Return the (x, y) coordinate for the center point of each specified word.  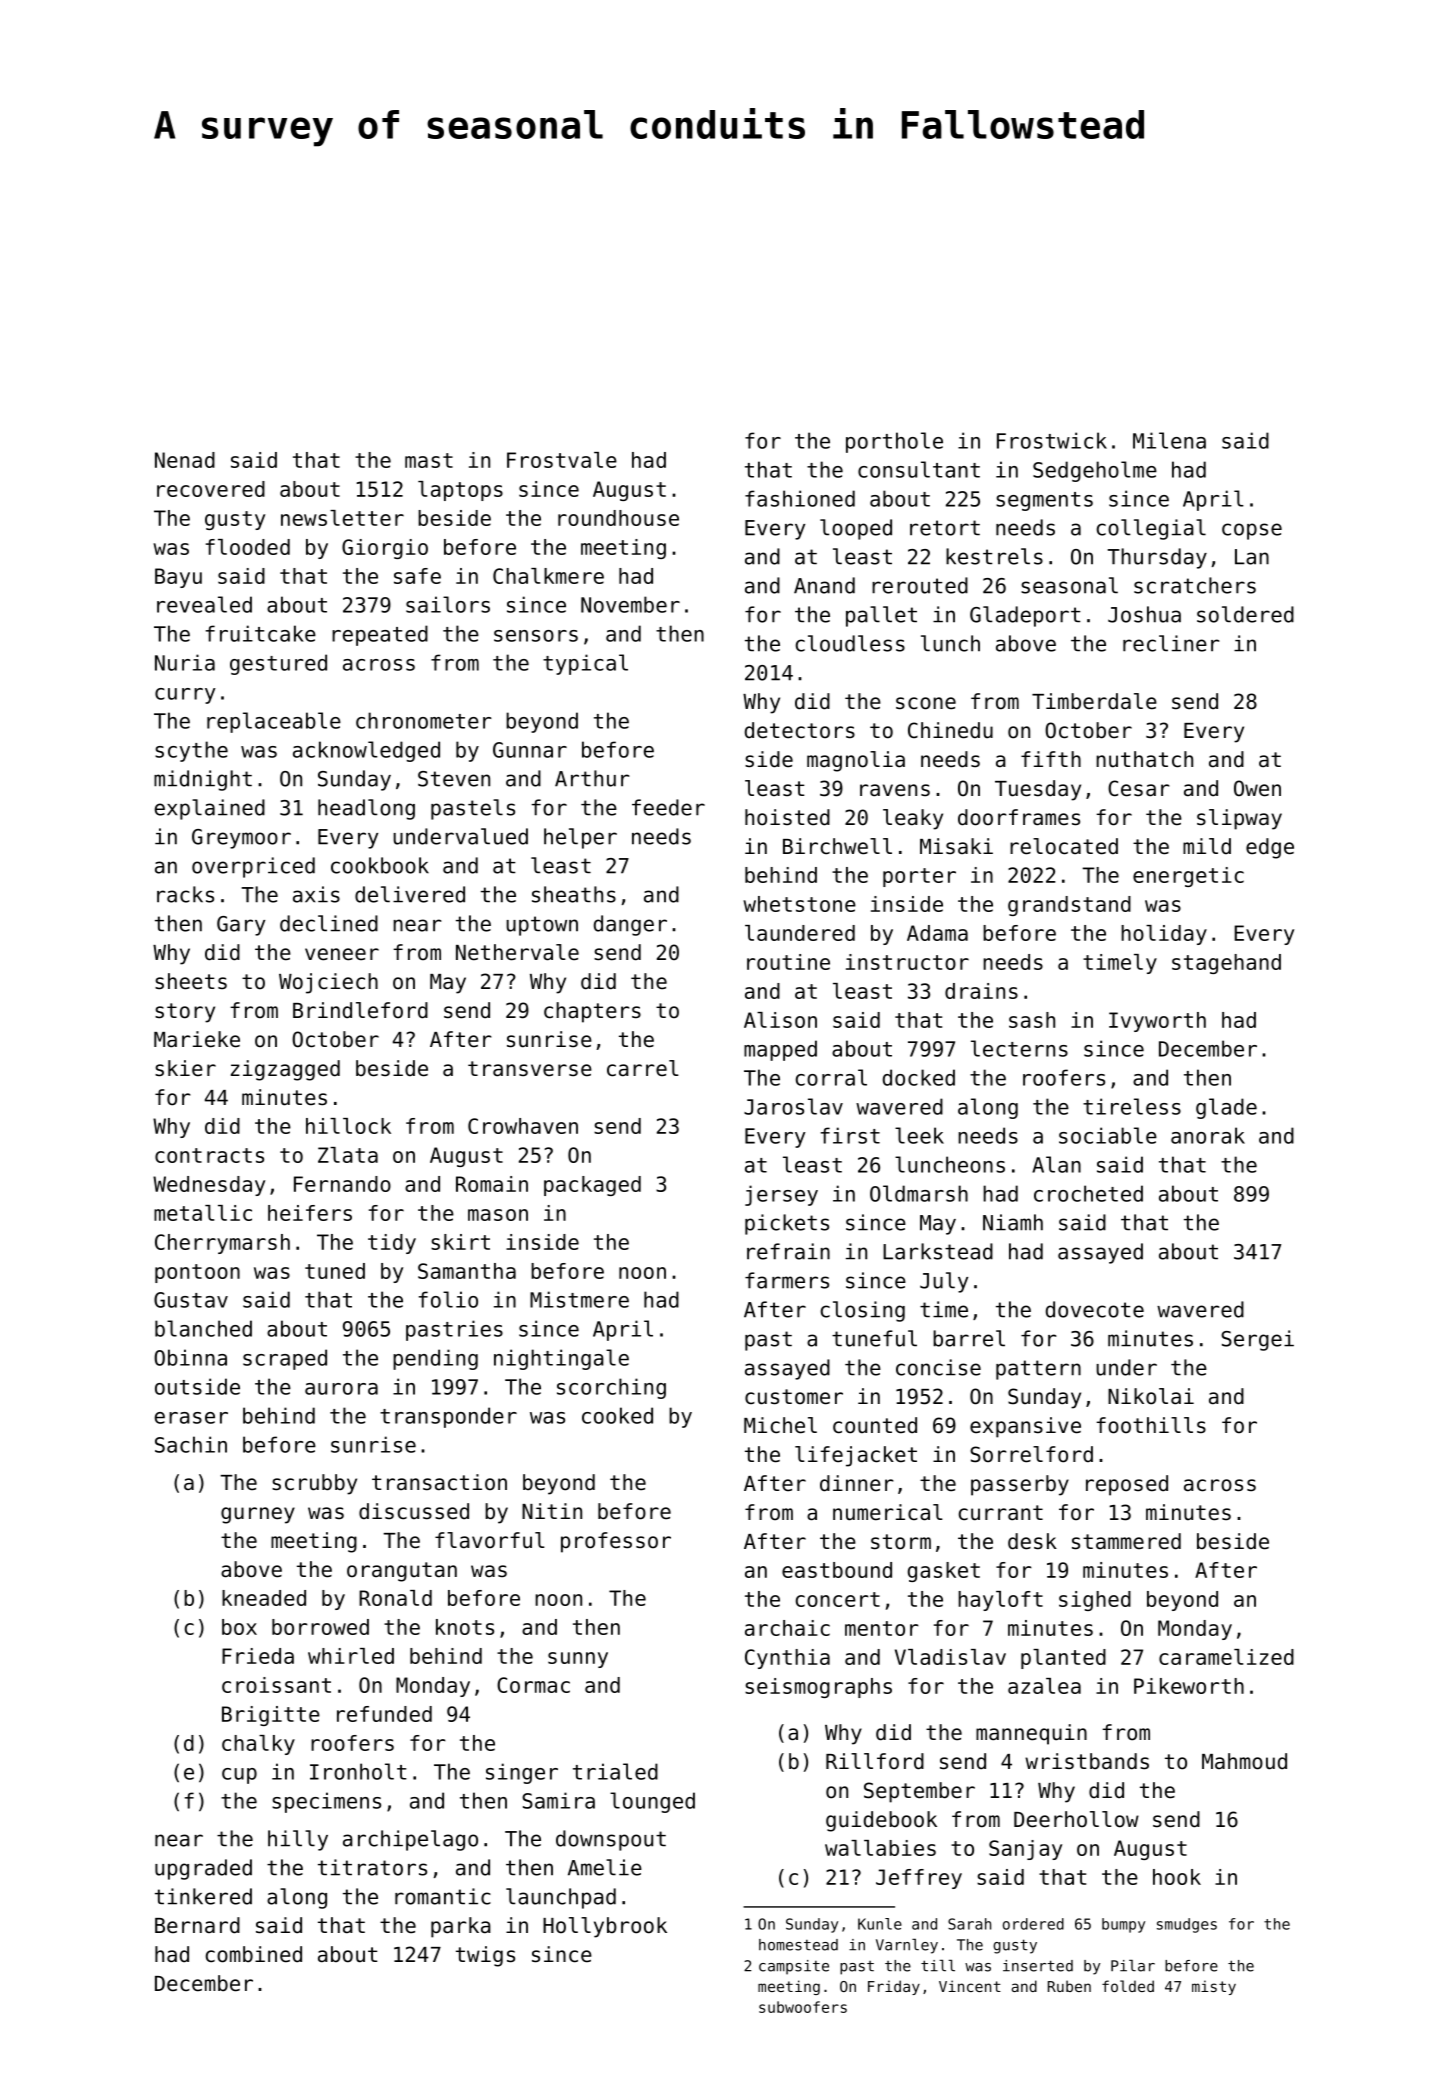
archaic (787, 1628)
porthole (894, 442)
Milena (1169, 440)
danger (630, 925)
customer (794, 1397)
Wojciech (328, 983)
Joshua (1144, 614)
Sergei (1257, 1340)
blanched (203, 1328)
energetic (1188, 877)
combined (254, 1954)
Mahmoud (1244, 1761)
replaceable (274, 722)
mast (429, 460)
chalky (258, 1745)
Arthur (592, 778)
